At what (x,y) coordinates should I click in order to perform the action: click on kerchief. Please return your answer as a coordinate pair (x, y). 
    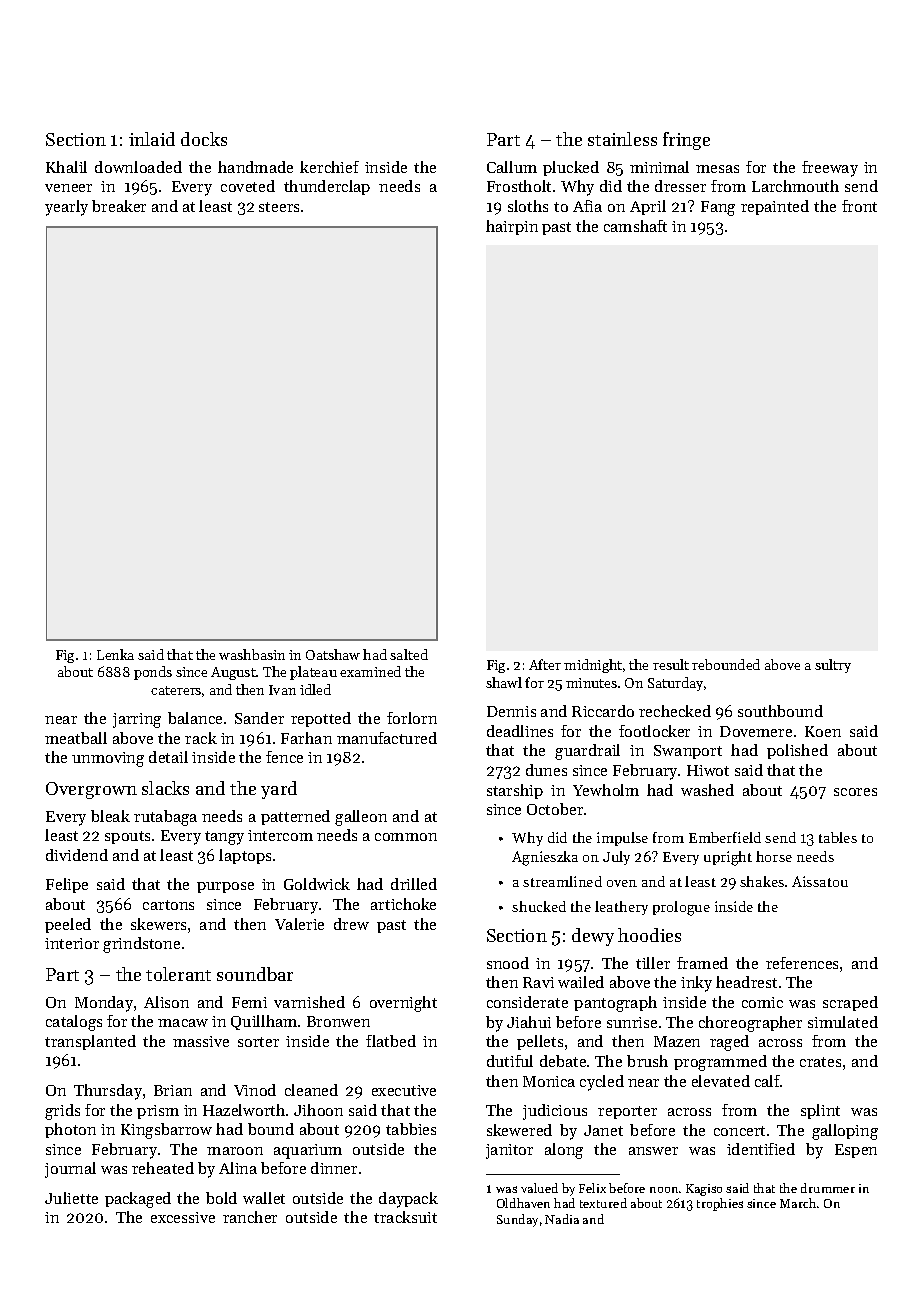
    Looking at the image, I should click on (329, 167).
